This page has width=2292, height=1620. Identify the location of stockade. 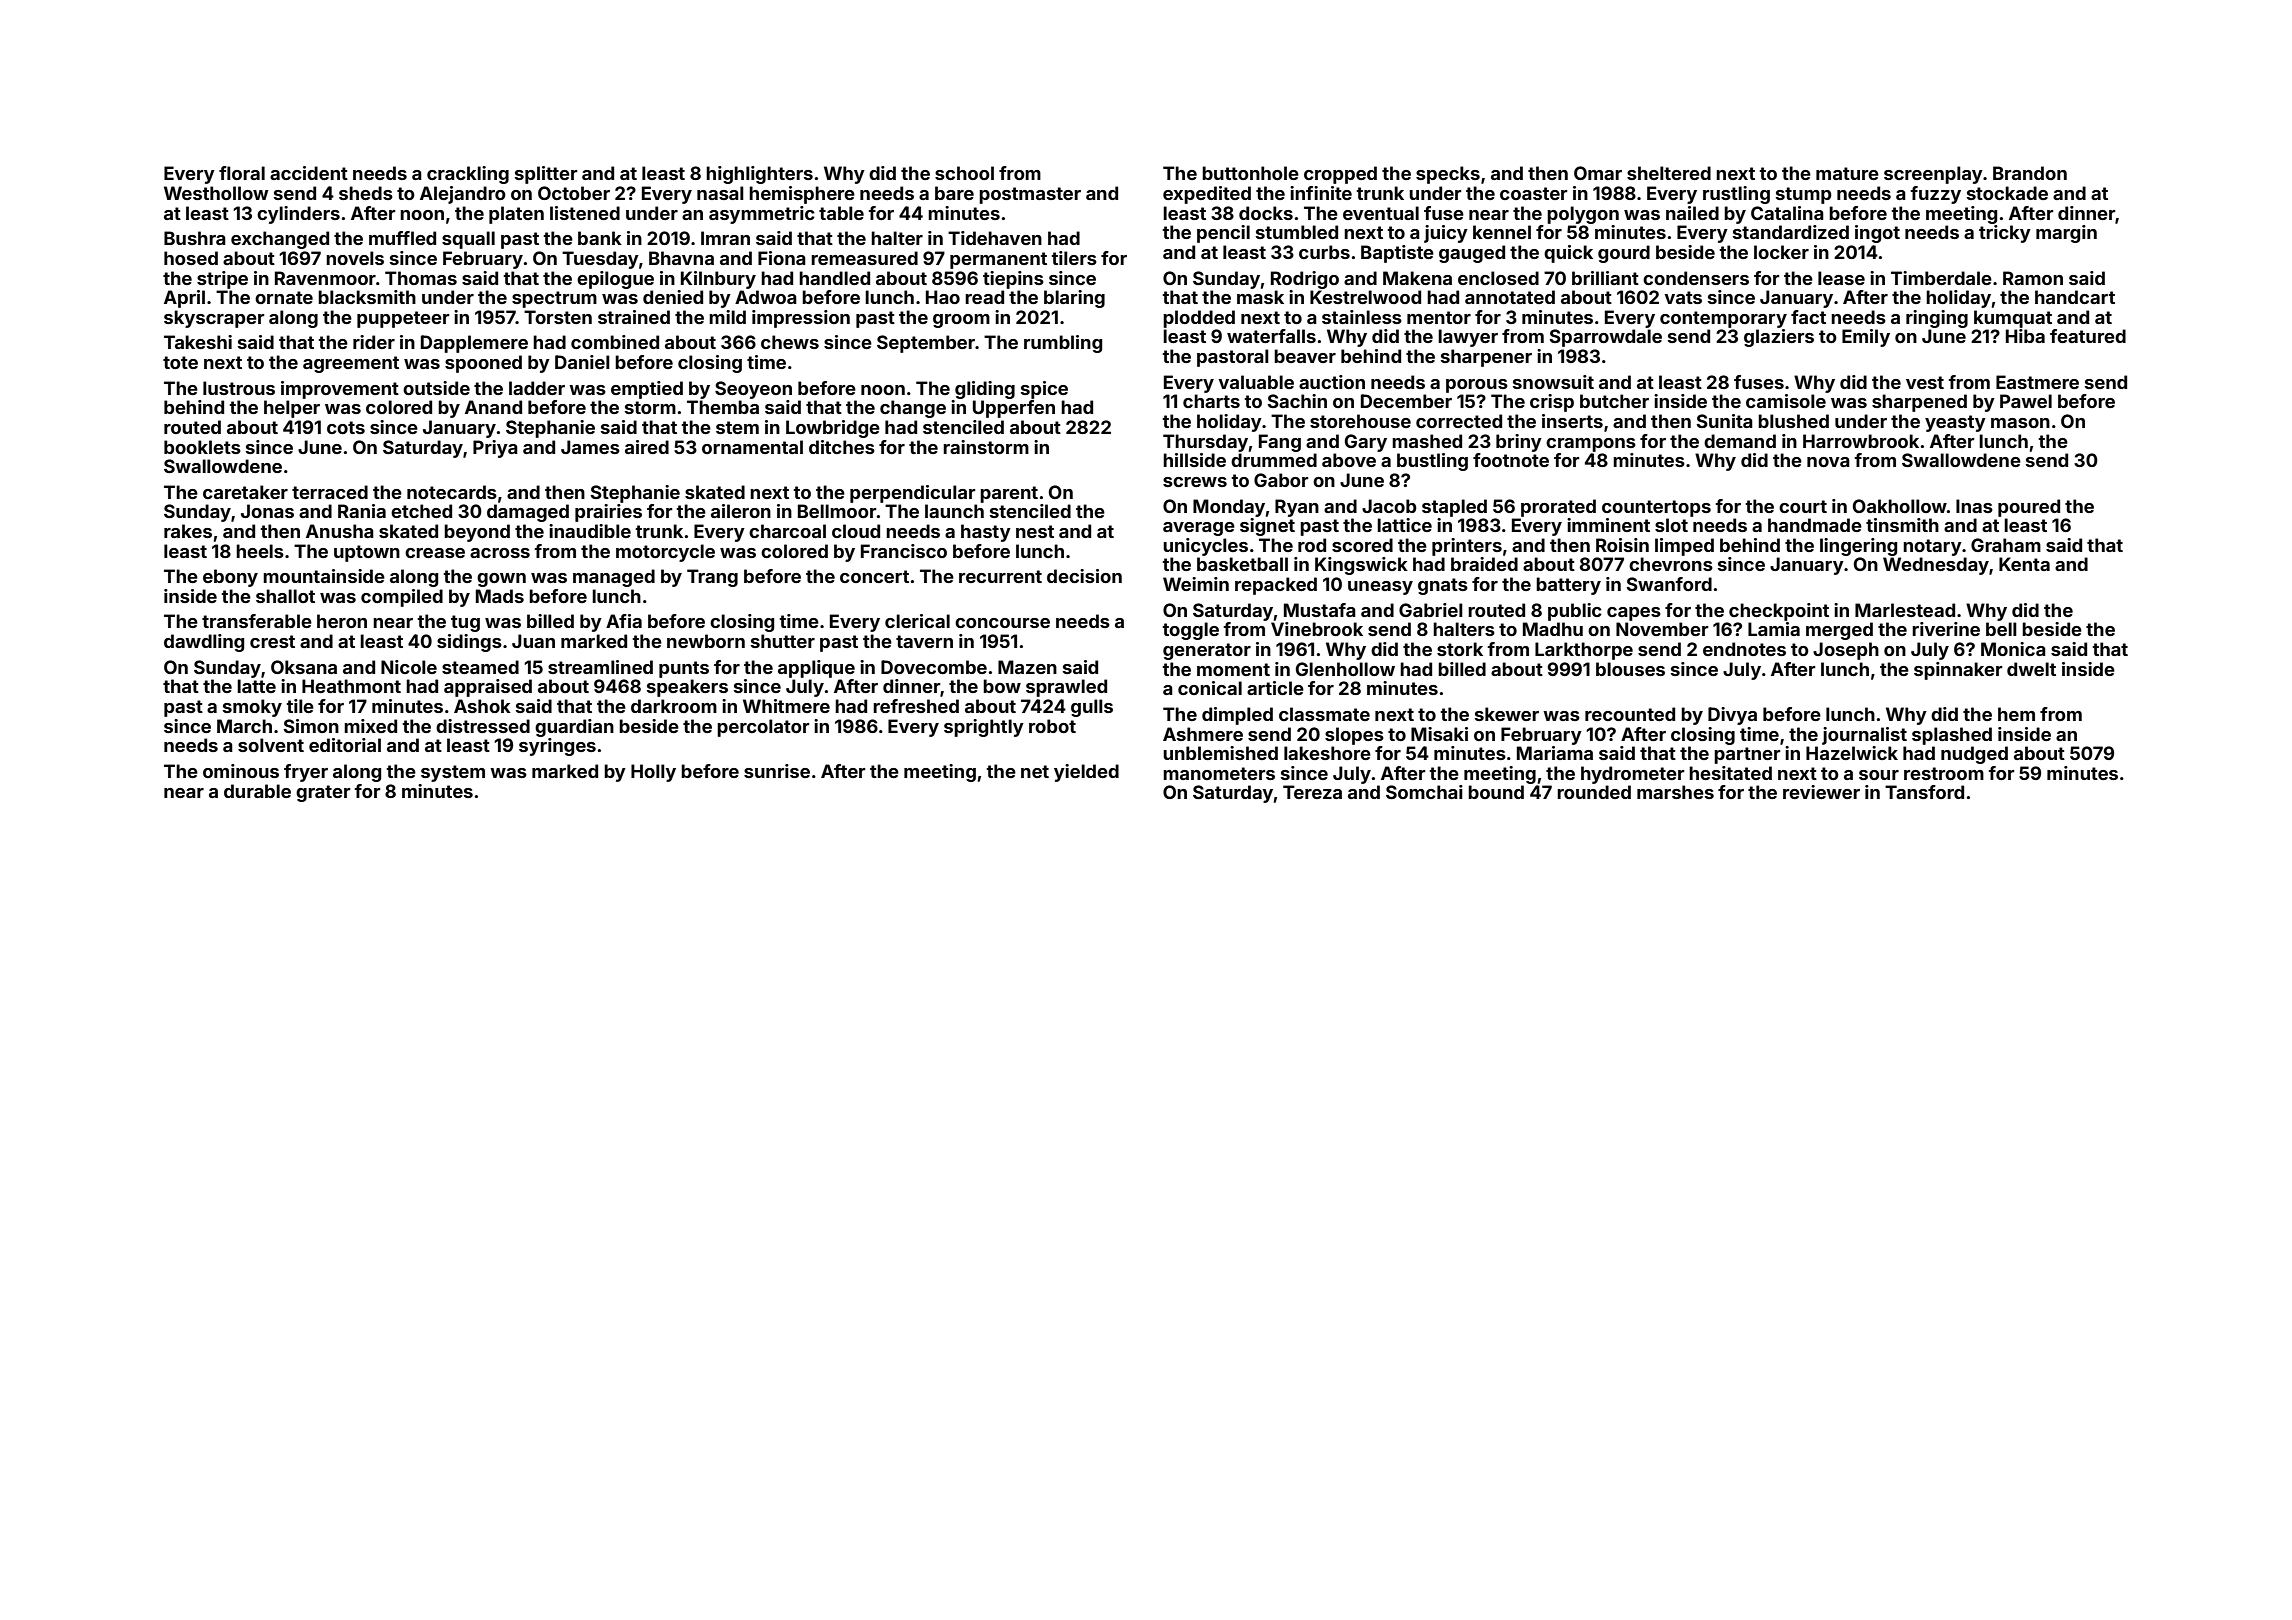
(2007, 193).
